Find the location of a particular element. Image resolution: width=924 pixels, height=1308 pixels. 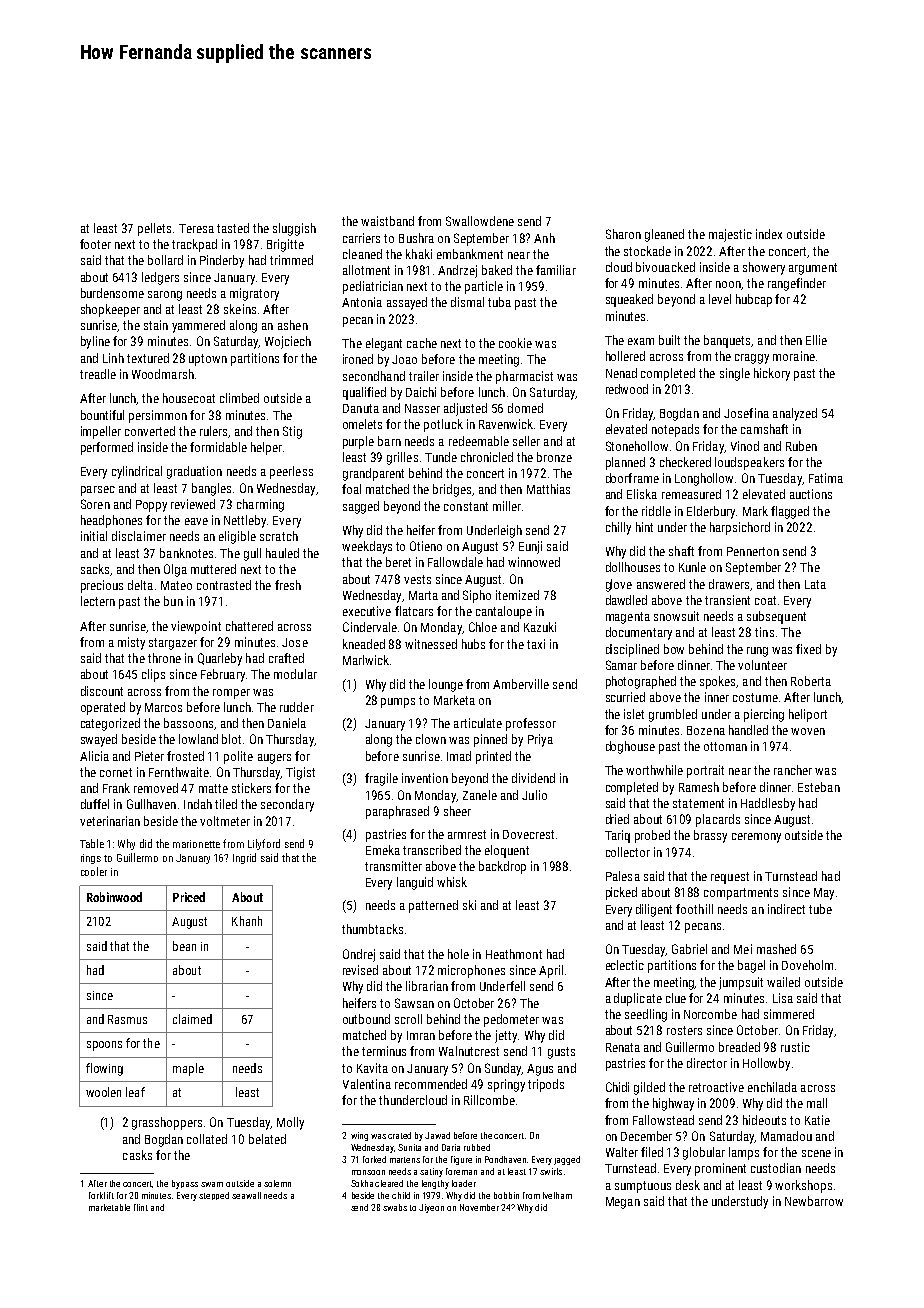

flatcars is located at coordinates (414, 611).
